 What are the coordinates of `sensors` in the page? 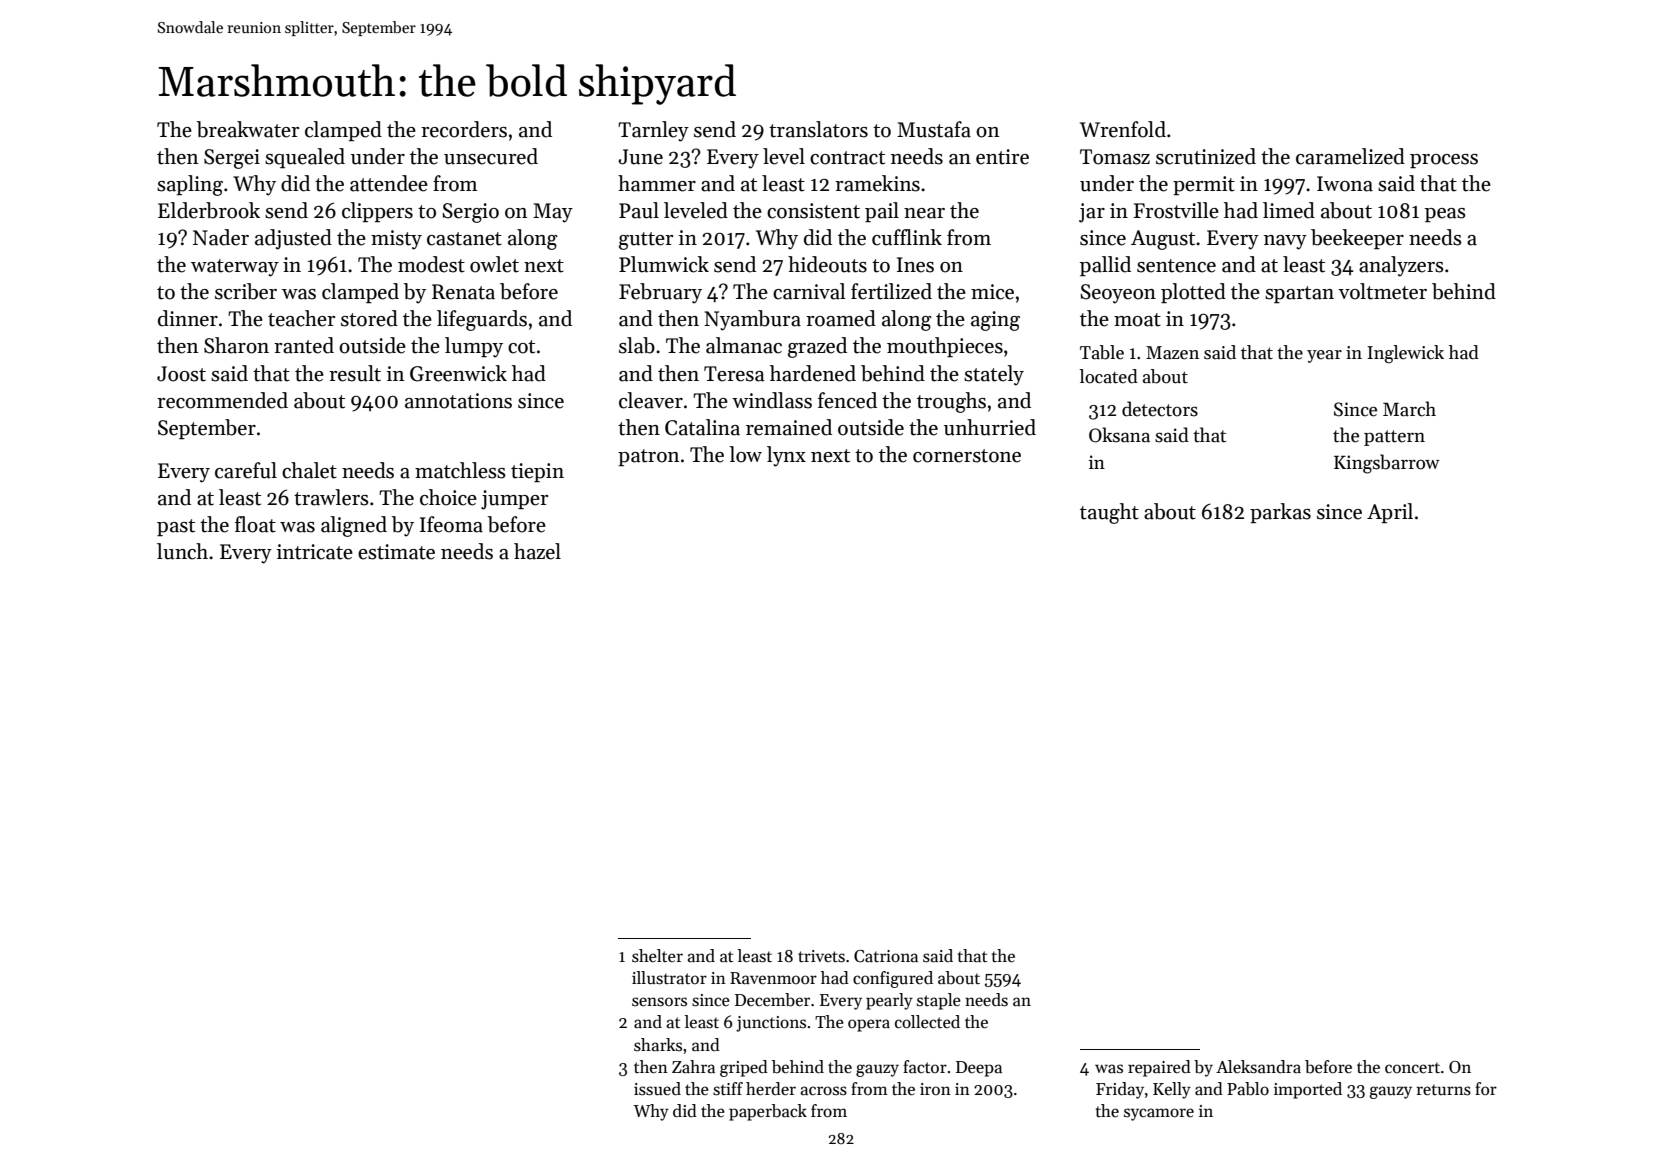 It's located at (659, 1002).
